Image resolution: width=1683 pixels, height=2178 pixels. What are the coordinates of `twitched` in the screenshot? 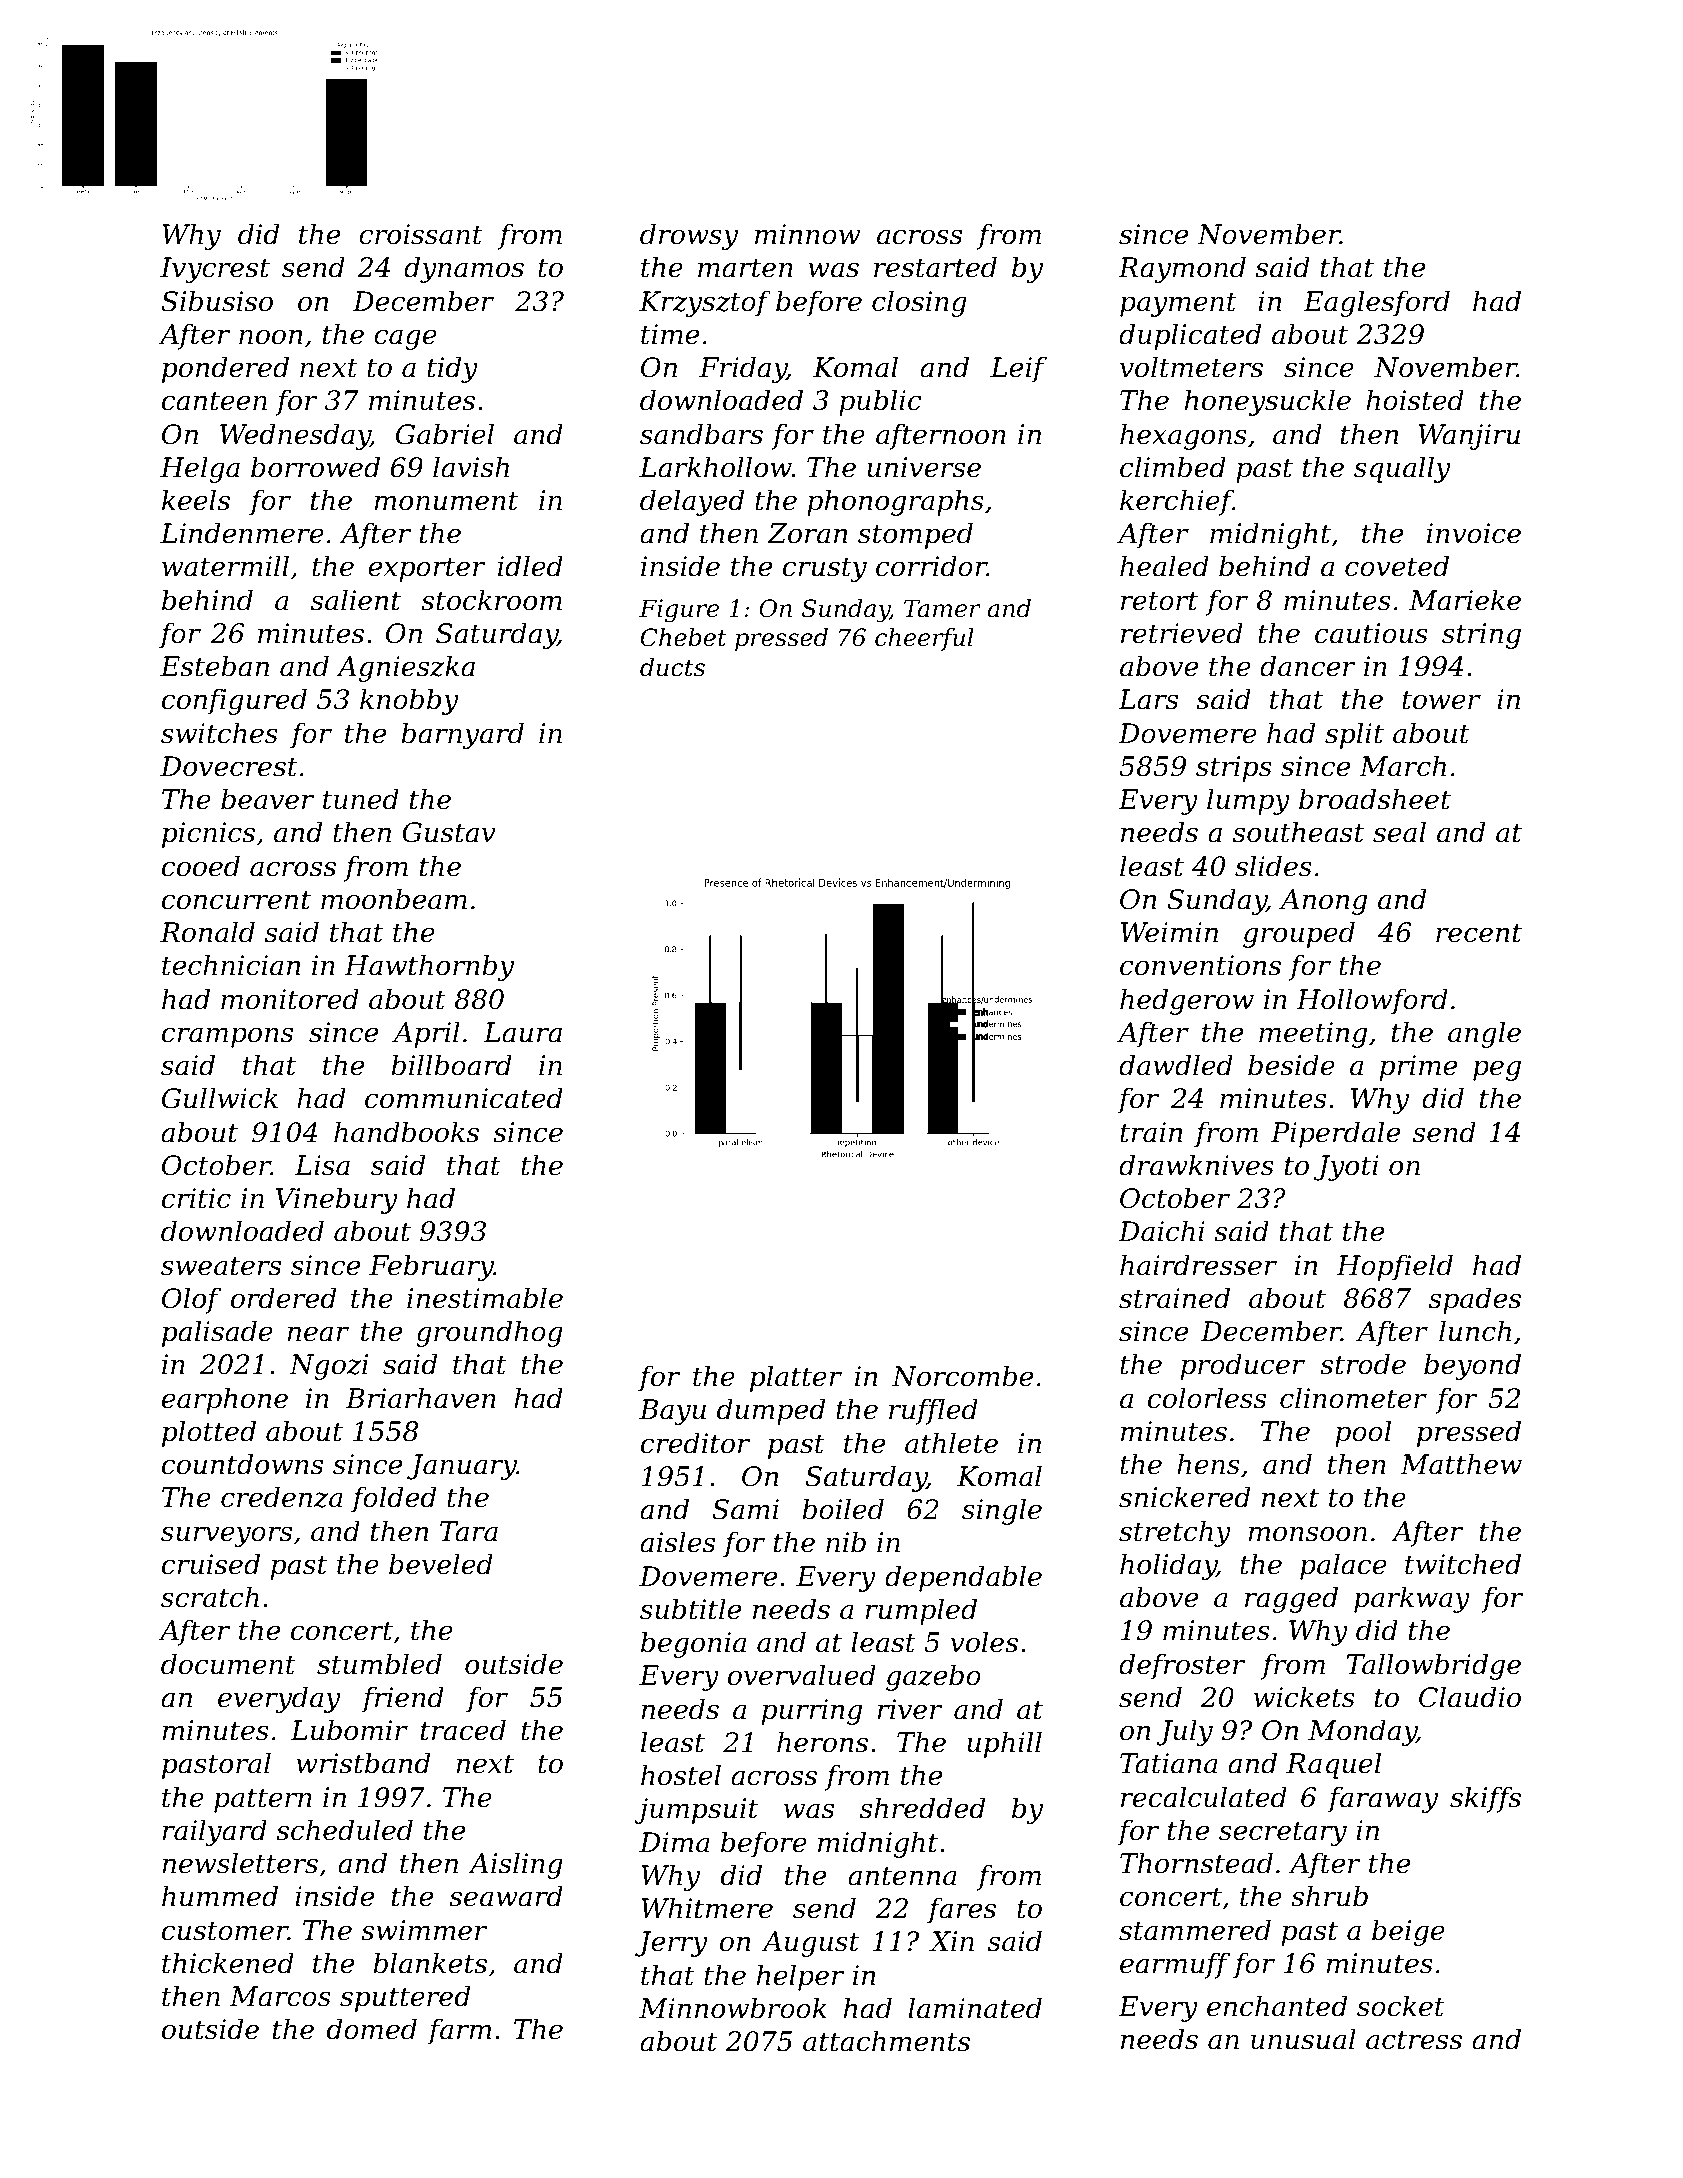 It's located at (1463, 1564).
